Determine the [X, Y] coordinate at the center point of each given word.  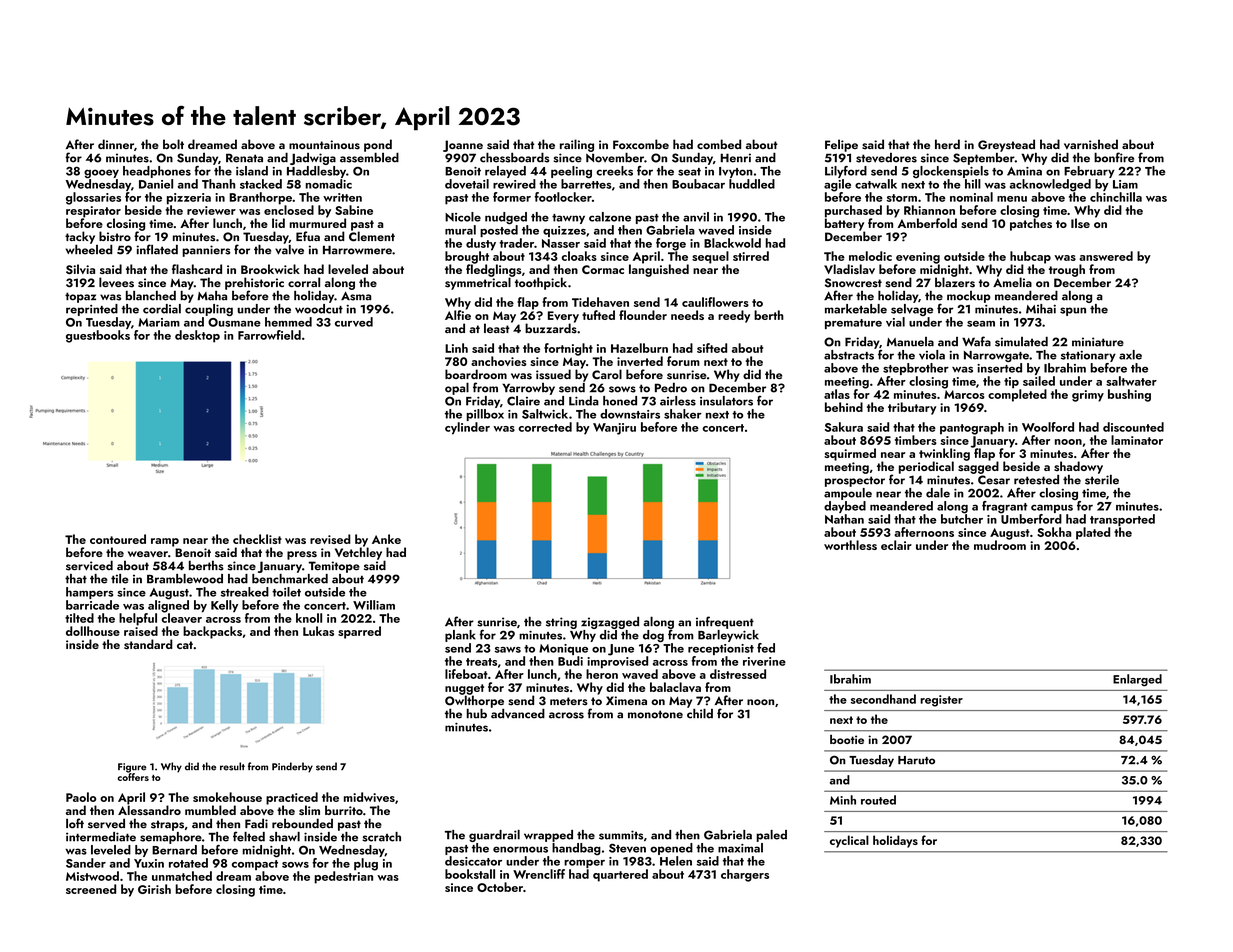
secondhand [883, 699]
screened [91, 889]
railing [577, 145]
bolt [173, 144]
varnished [1091, 144]
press [302, 555]
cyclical [849, 841]
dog [653, 636]
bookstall [470, 874]
